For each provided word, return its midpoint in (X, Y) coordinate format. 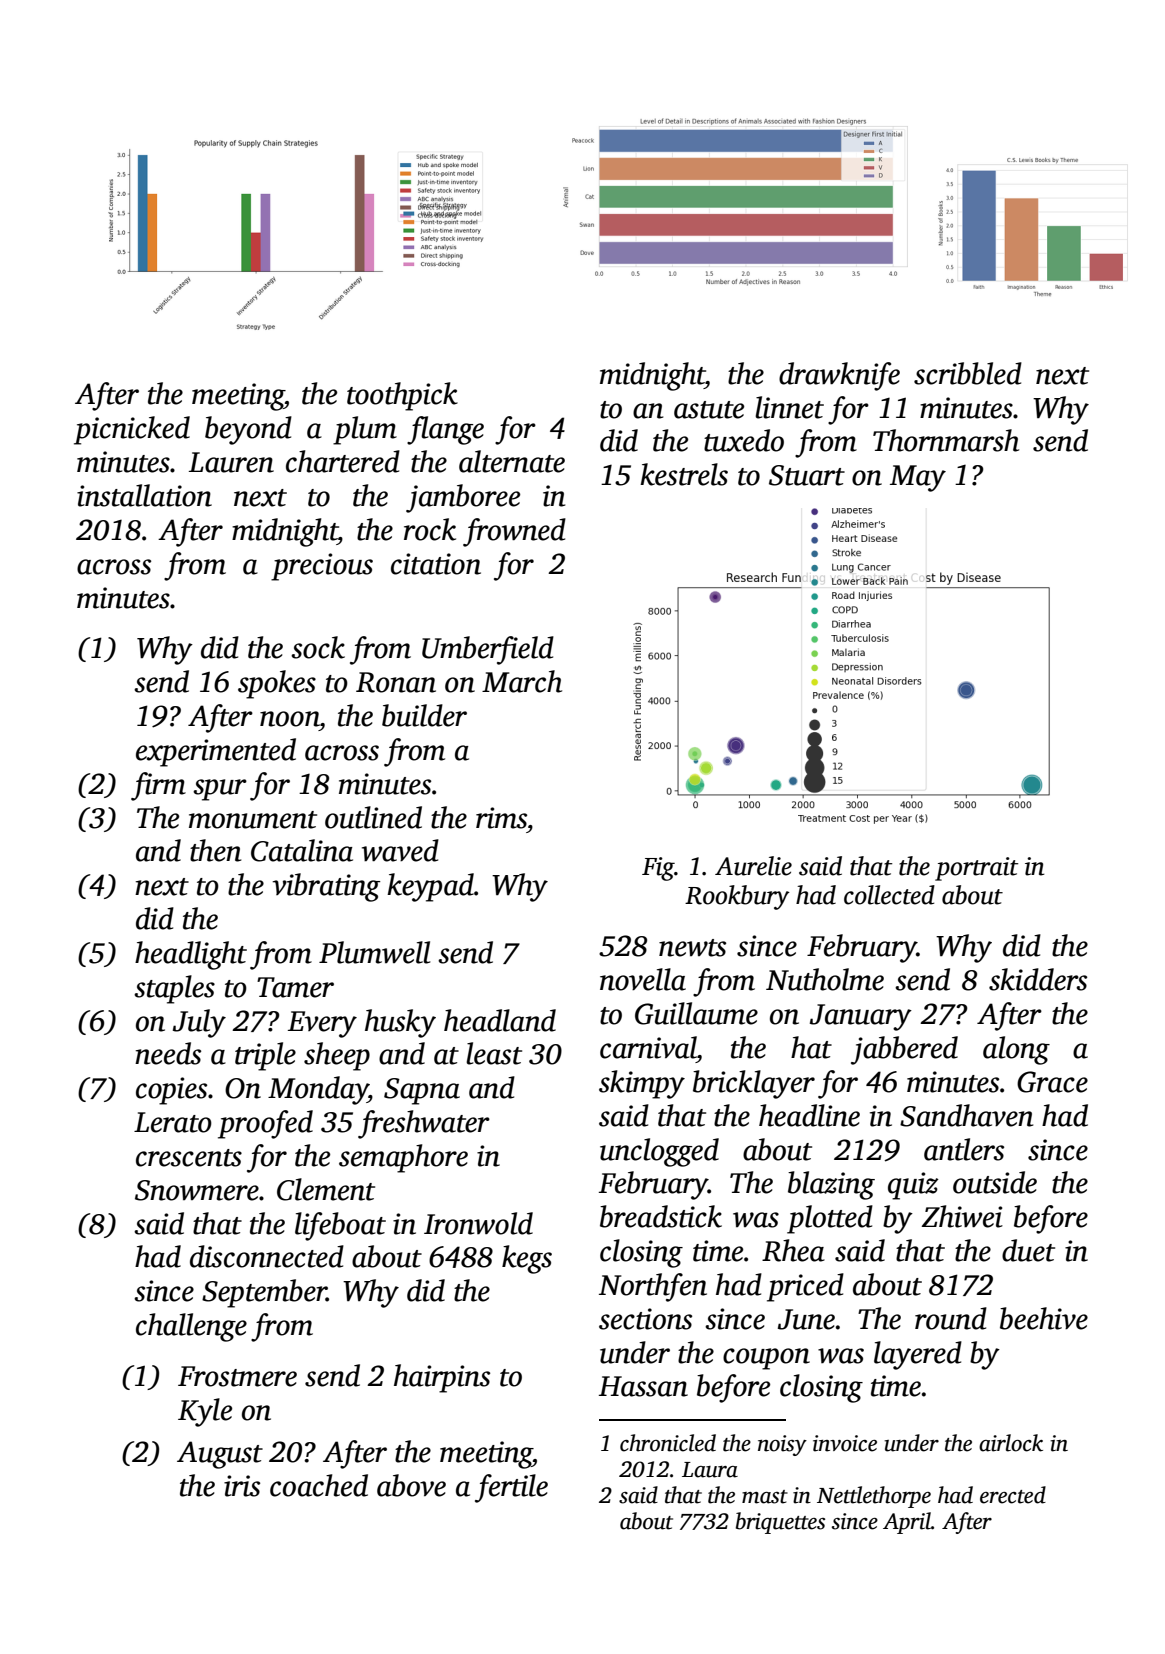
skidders (1038, 979)
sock (318, 647)
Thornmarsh (946, 440)
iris (242, 1486)
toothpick (402, 396)
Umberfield (488, 650)
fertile (511, 1488)
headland (500, 1020)
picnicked (132, 430)
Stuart (807, 475)
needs (168, 1053)
